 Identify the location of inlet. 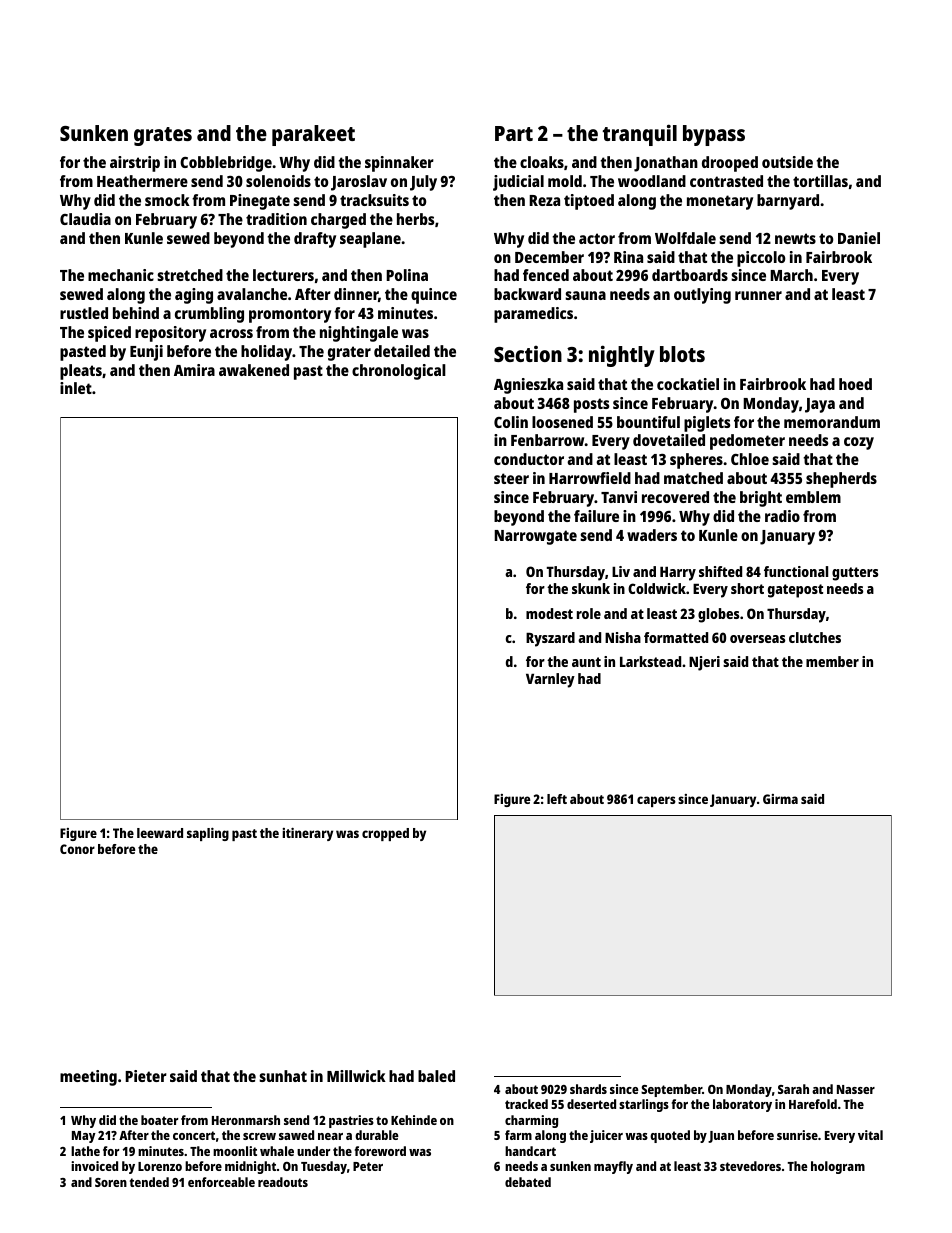
(76, 388).
